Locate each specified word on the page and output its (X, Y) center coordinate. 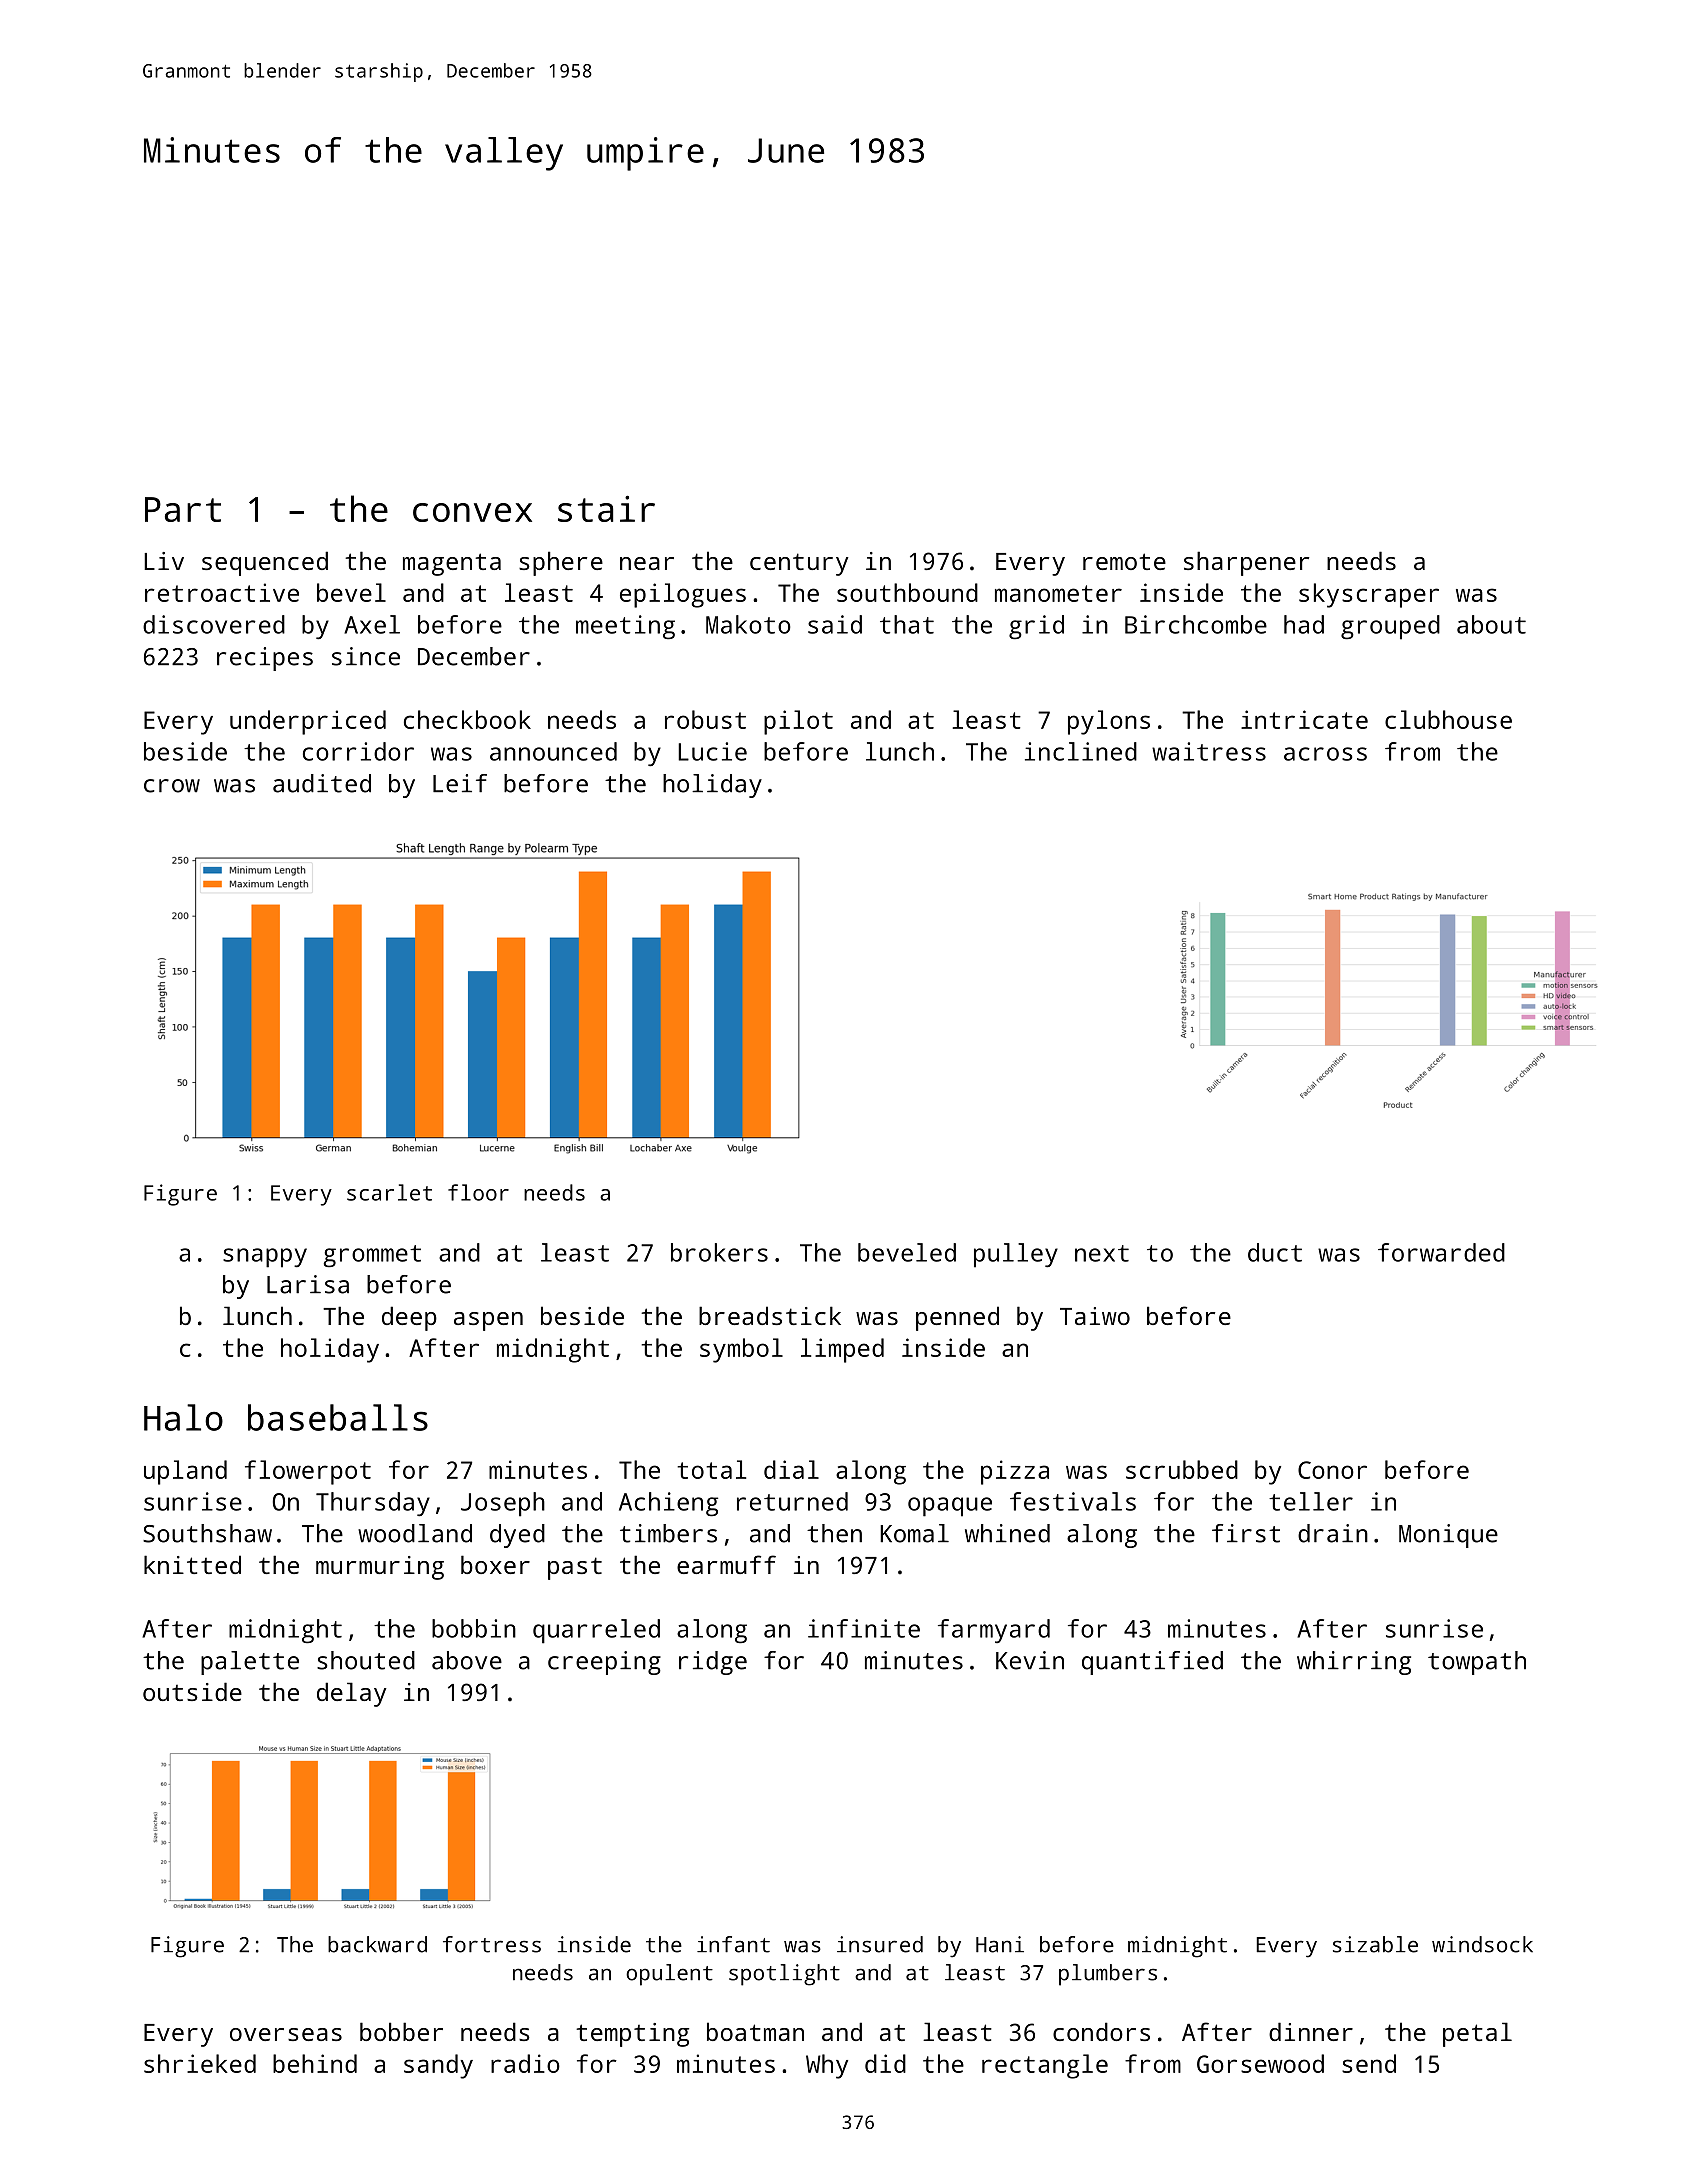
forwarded (1441, 1252)
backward (377, 1944)
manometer (1058, 593)
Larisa (308, 1284)
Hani (1000, 1944)
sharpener (1246, 563)
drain (1333, 1533)
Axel (372, 624)
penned (957, 1318)
